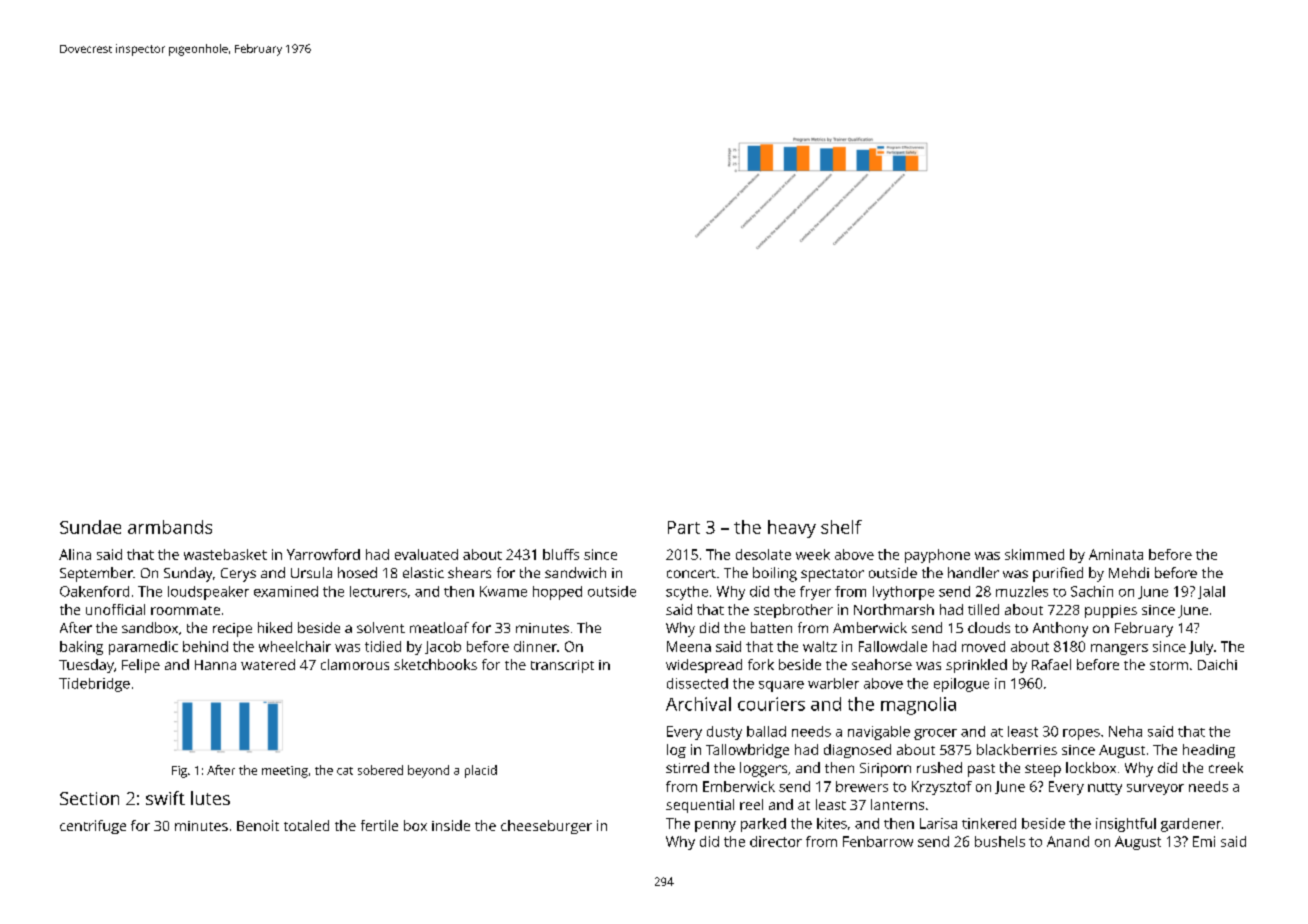  I want to click on cheeseburger, so click(546, 827).
